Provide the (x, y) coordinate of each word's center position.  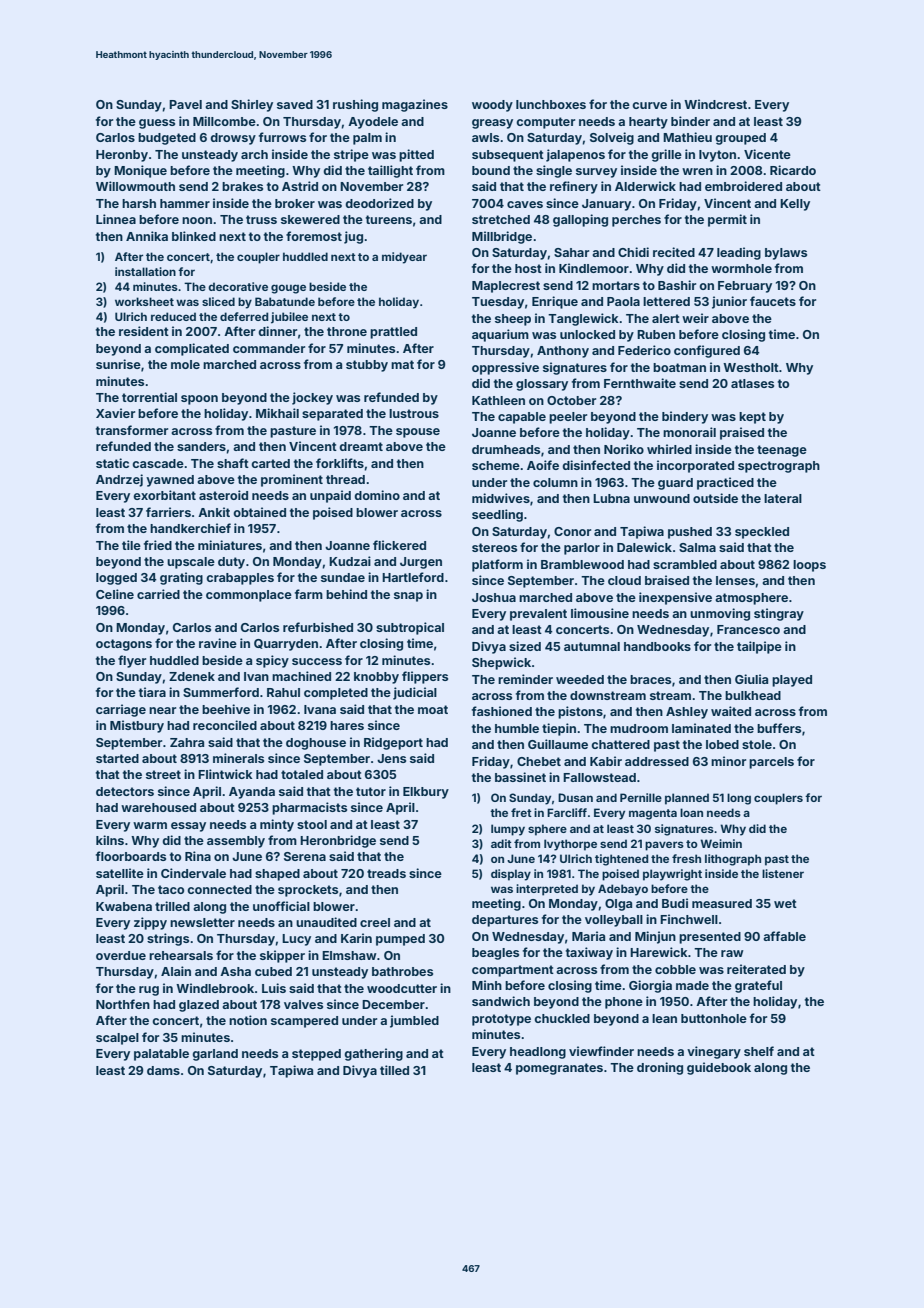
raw (732, 953)
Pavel (185, 104)
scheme (496, 465)
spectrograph (779, 467)
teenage (782, 451)
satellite (120, 873)
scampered (304, 1022)
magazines (415, 105)
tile (131, 545)
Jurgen (421, 563)
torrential (149, 397)
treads (386, 873)
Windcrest (715, 104)
